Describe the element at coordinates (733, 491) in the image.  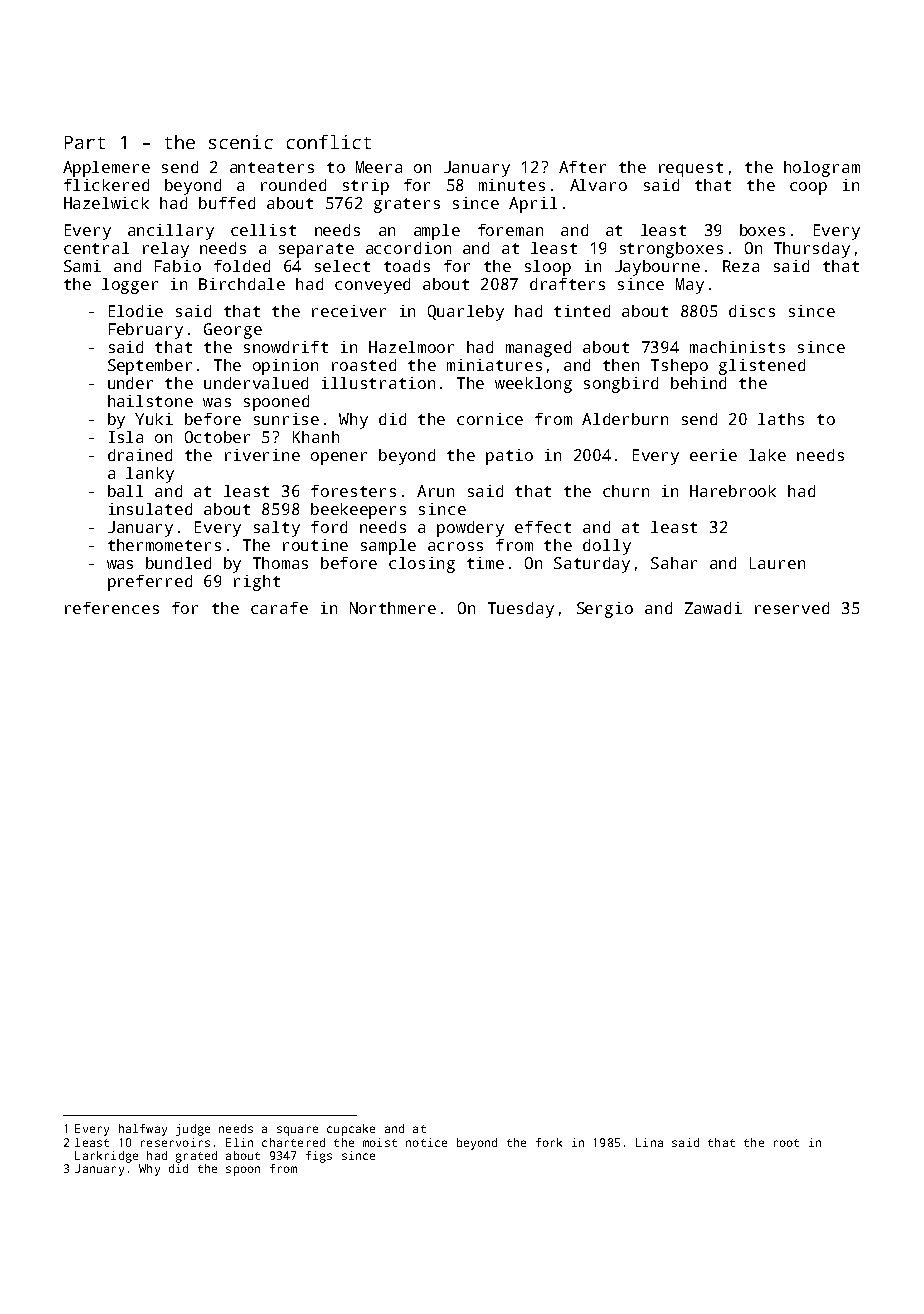
I see `Harebrook` at that location.
